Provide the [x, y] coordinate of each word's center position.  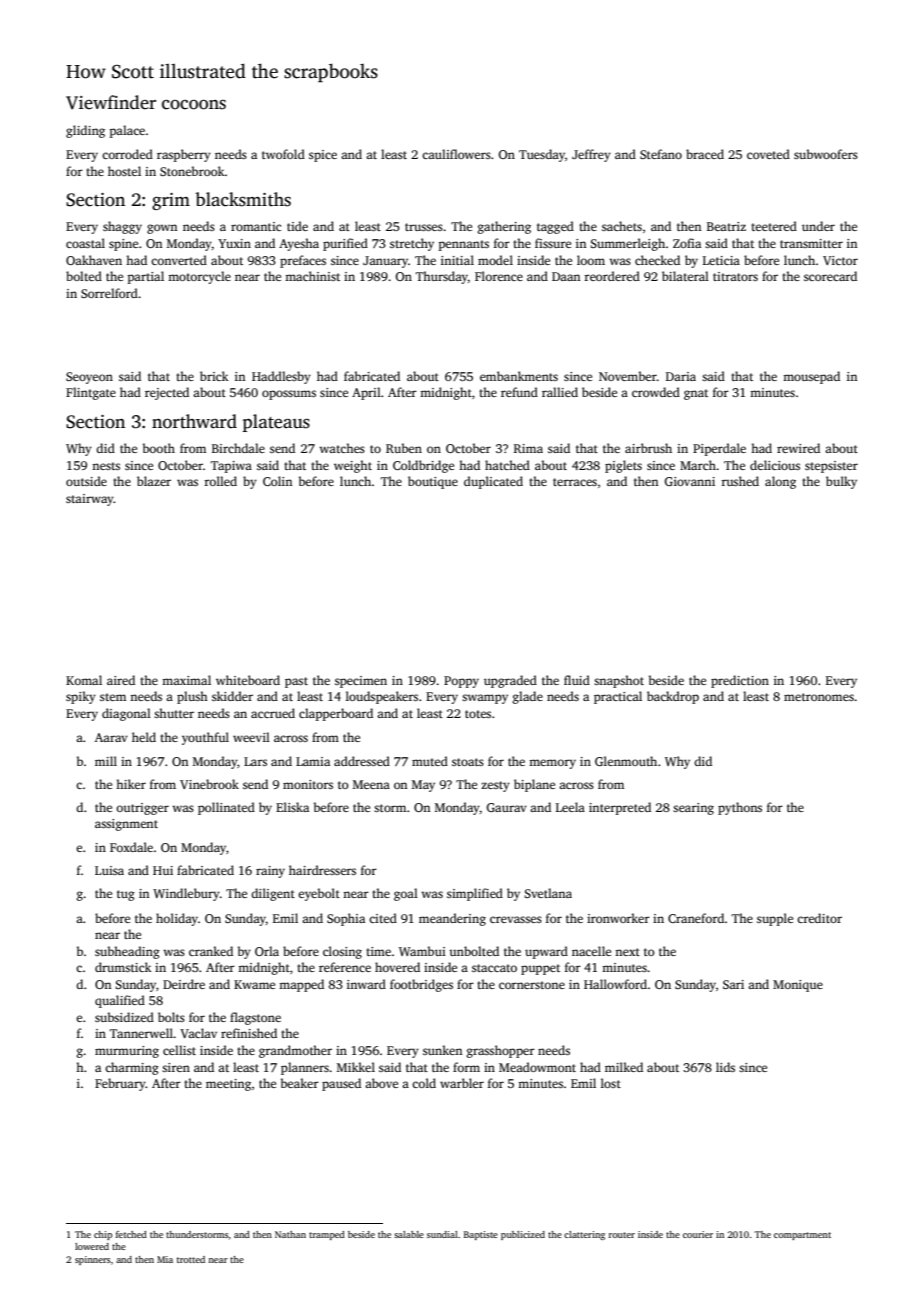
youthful [205, 738]
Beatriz [726, 226]
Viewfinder [111, 102]
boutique [433, 482]
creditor [819, 918]
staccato [494, 968]
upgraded [510, 681]
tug [126, 895]
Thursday [442, 277]
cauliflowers [456, 154]
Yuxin [234, 243]
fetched [131, 1234]
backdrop [673, 697]
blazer [154, 481]
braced [705, 154]
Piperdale [719, 449]
